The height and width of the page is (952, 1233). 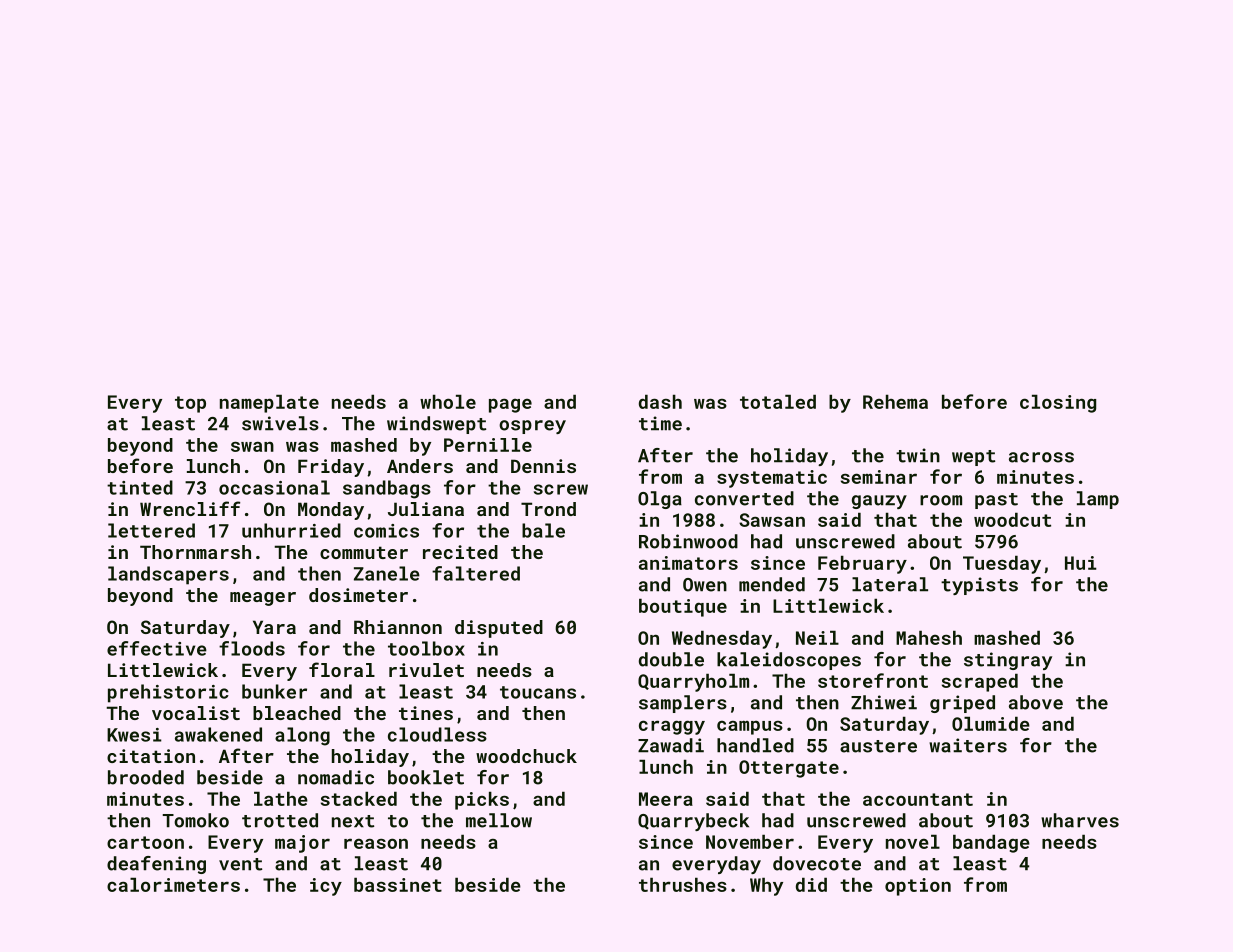 I want to click on scraped, so click(x=980, y=683).
